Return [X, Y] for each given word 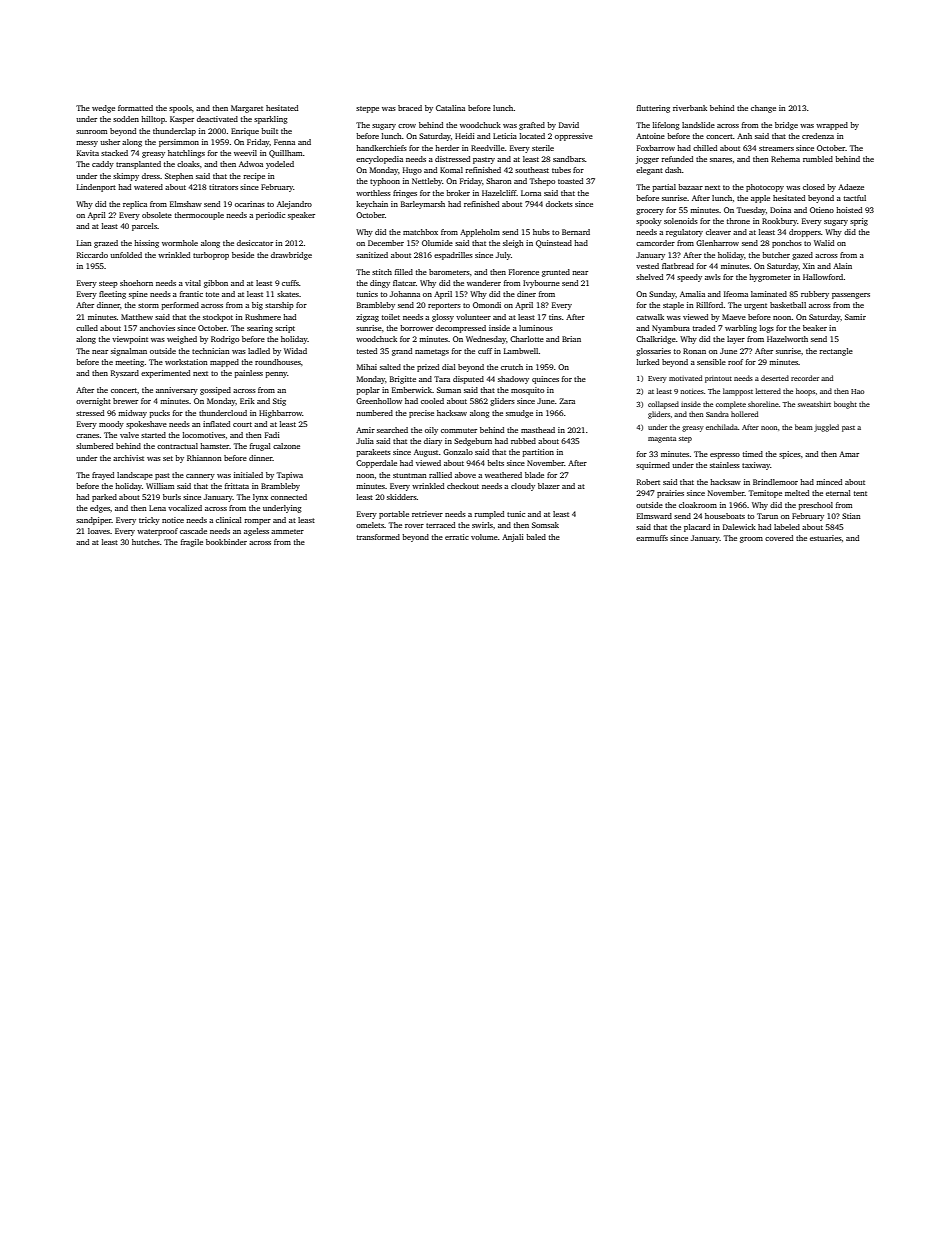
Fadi [272, 435]
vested [647, 266]
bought [845, 405]
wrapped [832, 126]
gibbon [216, 284]
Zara [567, 401]
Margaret [247, 109]
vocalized [185, 508]
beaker [815, 328]
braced [410, 108]
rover [414, 526]
